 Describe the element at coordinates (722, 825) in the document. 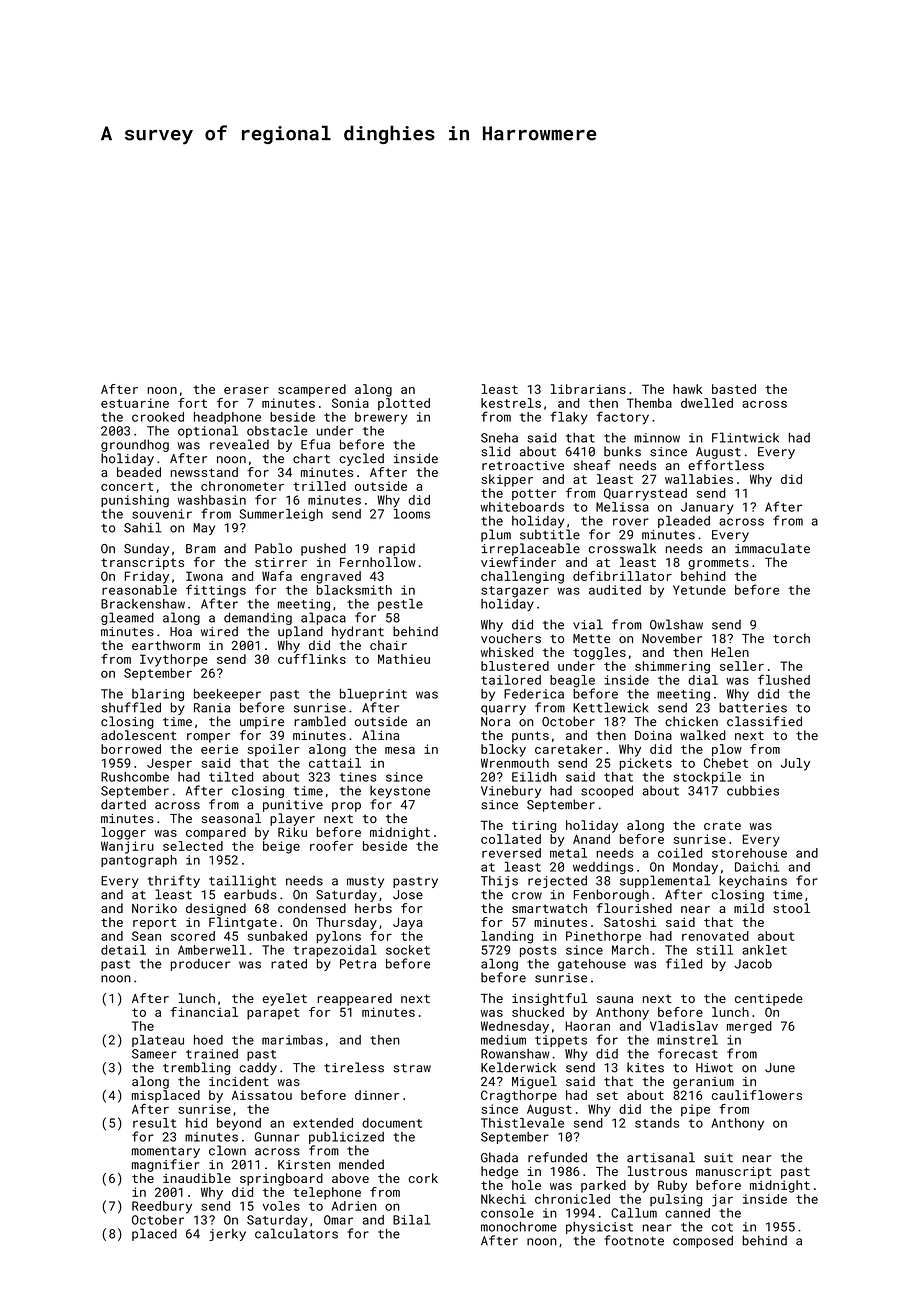

I see `crate` at that location.
